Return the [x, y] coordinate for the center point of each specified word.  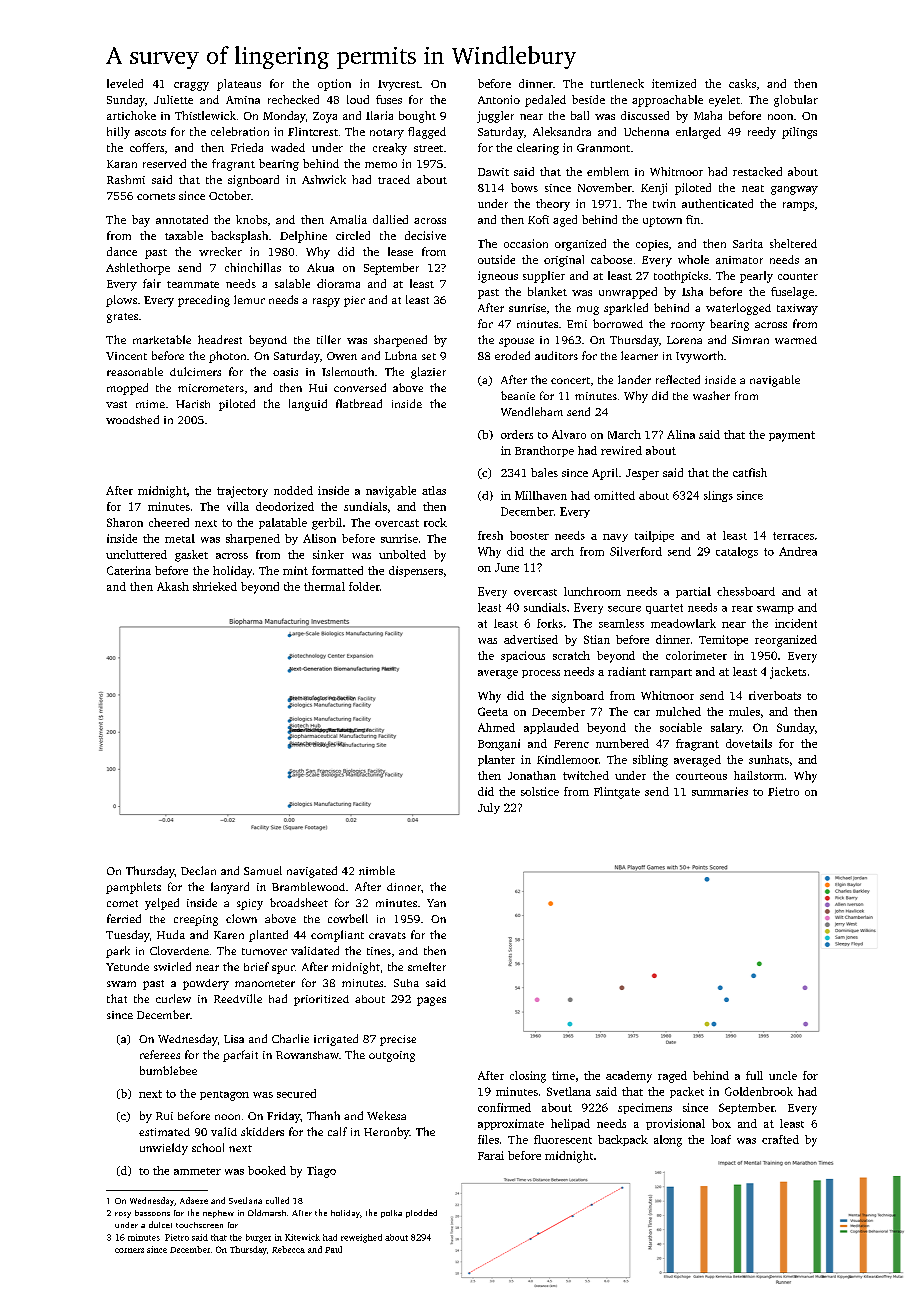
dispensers [416, 571]
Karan [122, 164]
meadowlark [683, 623]
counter [798, 276]
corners [129, 1250]
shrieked [215, 586]
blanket [547, 291]
